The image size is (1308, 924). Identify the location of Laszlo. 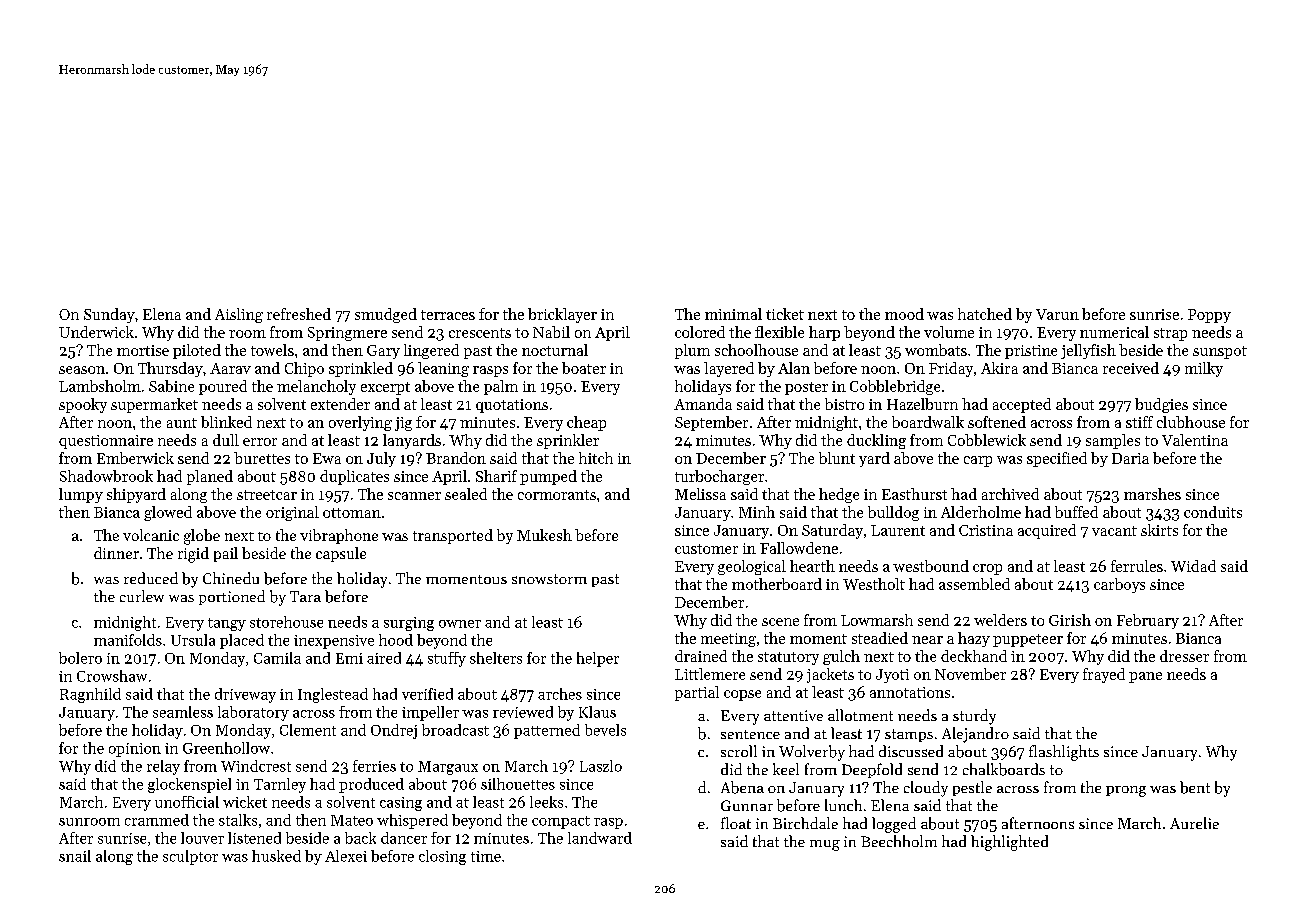
(601, 766).
